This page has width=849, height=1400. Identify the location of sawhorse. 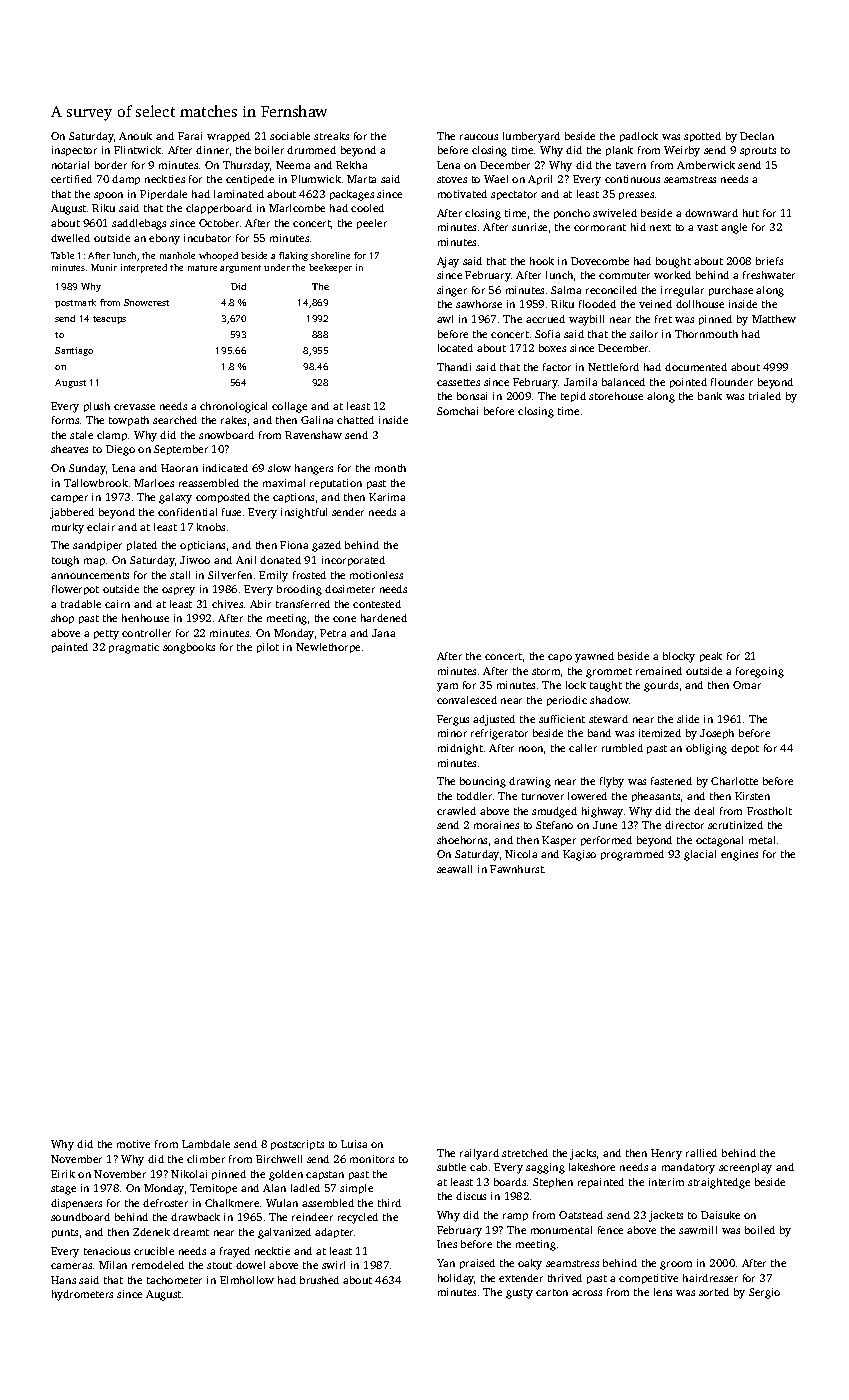
(479, 304).
